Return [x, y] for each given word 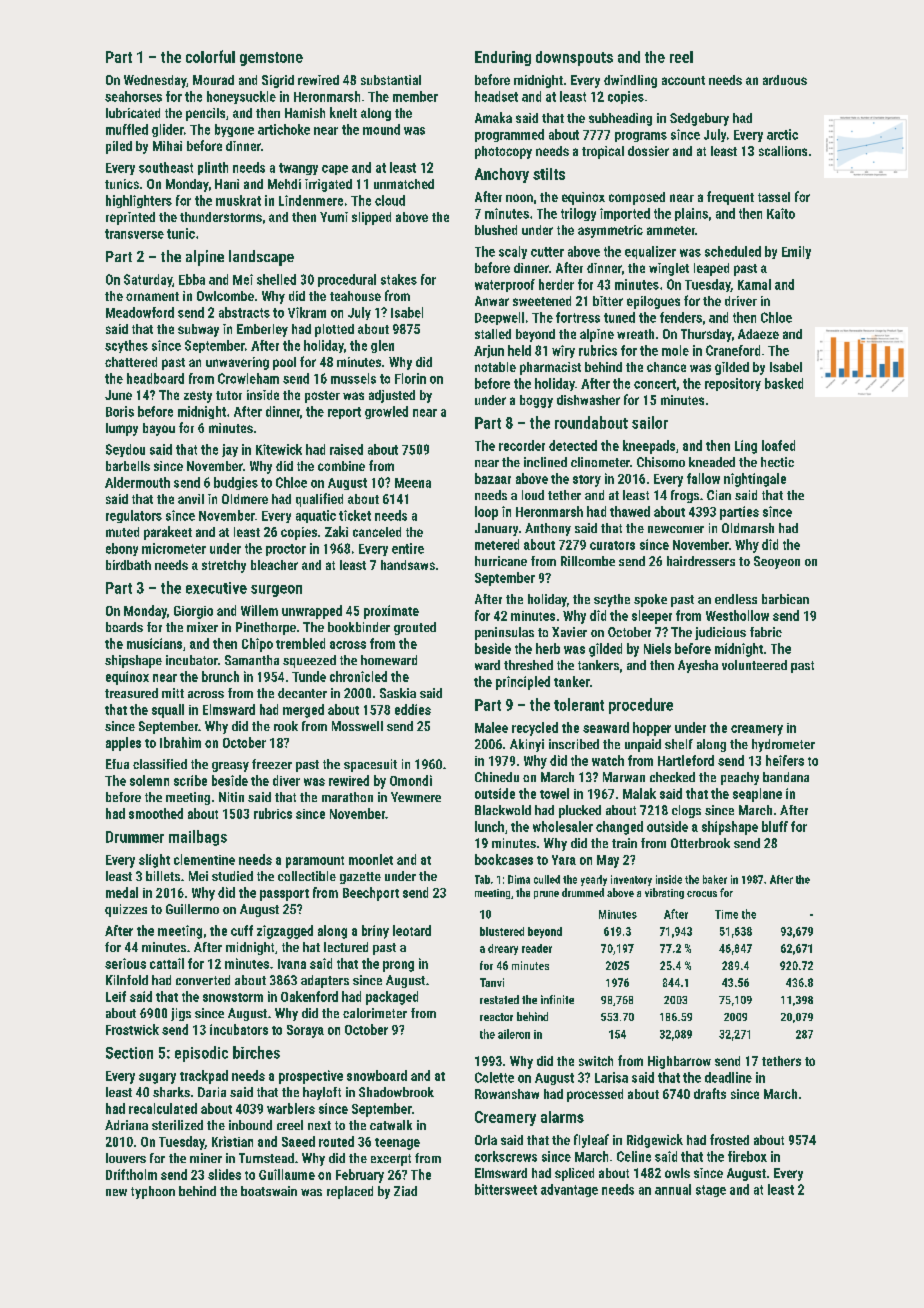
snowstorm [233, 997]
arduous [785, 80]
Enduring [503, 58]
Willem [259, 610]
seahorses [133, 96]
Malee [491, 727]
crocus [702, 894]
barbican [785, 599]
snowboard [377, 1075]
